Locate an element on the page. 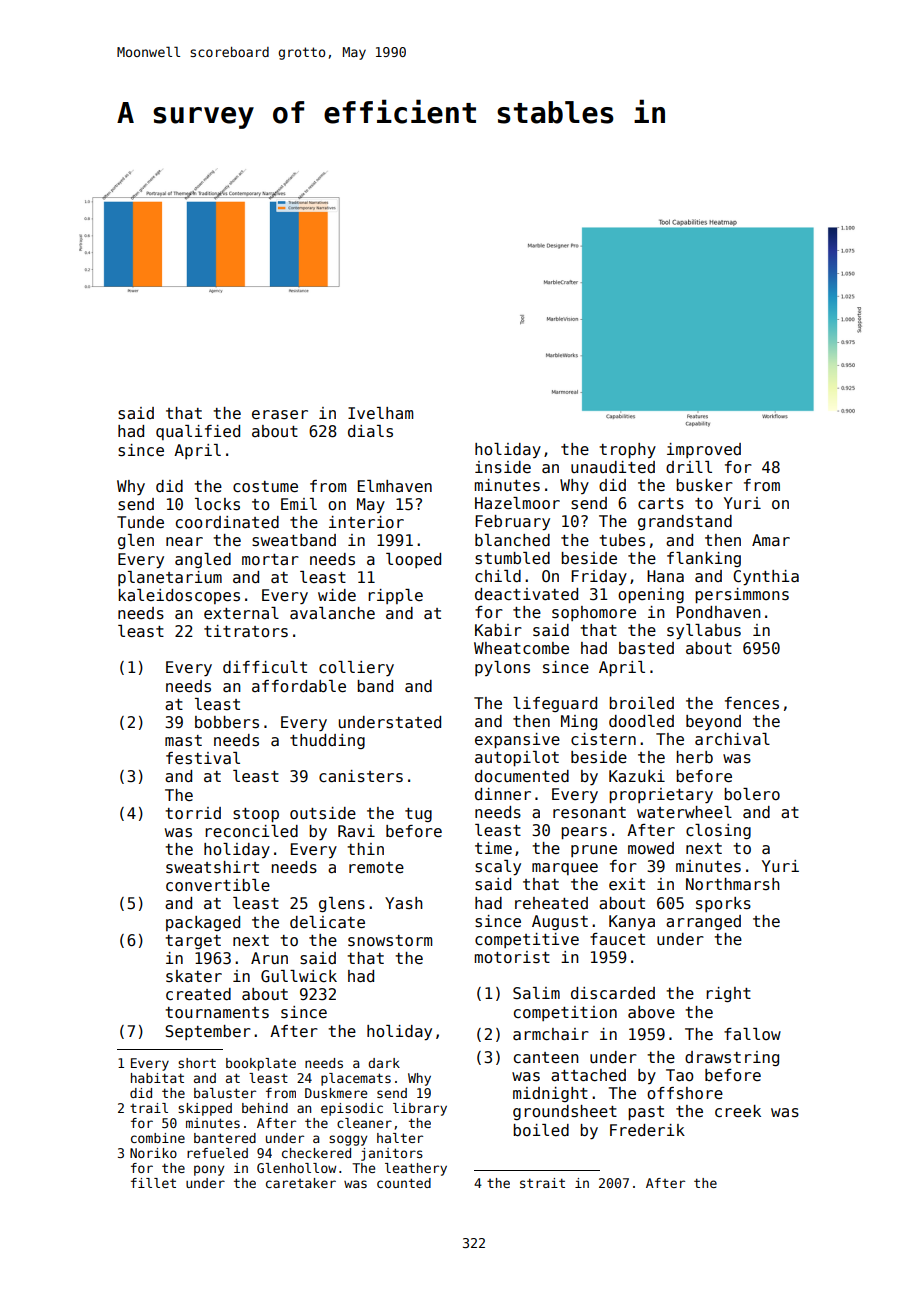 The image size is (924, 1308). autopilot is located at coordinates (517, 758).
